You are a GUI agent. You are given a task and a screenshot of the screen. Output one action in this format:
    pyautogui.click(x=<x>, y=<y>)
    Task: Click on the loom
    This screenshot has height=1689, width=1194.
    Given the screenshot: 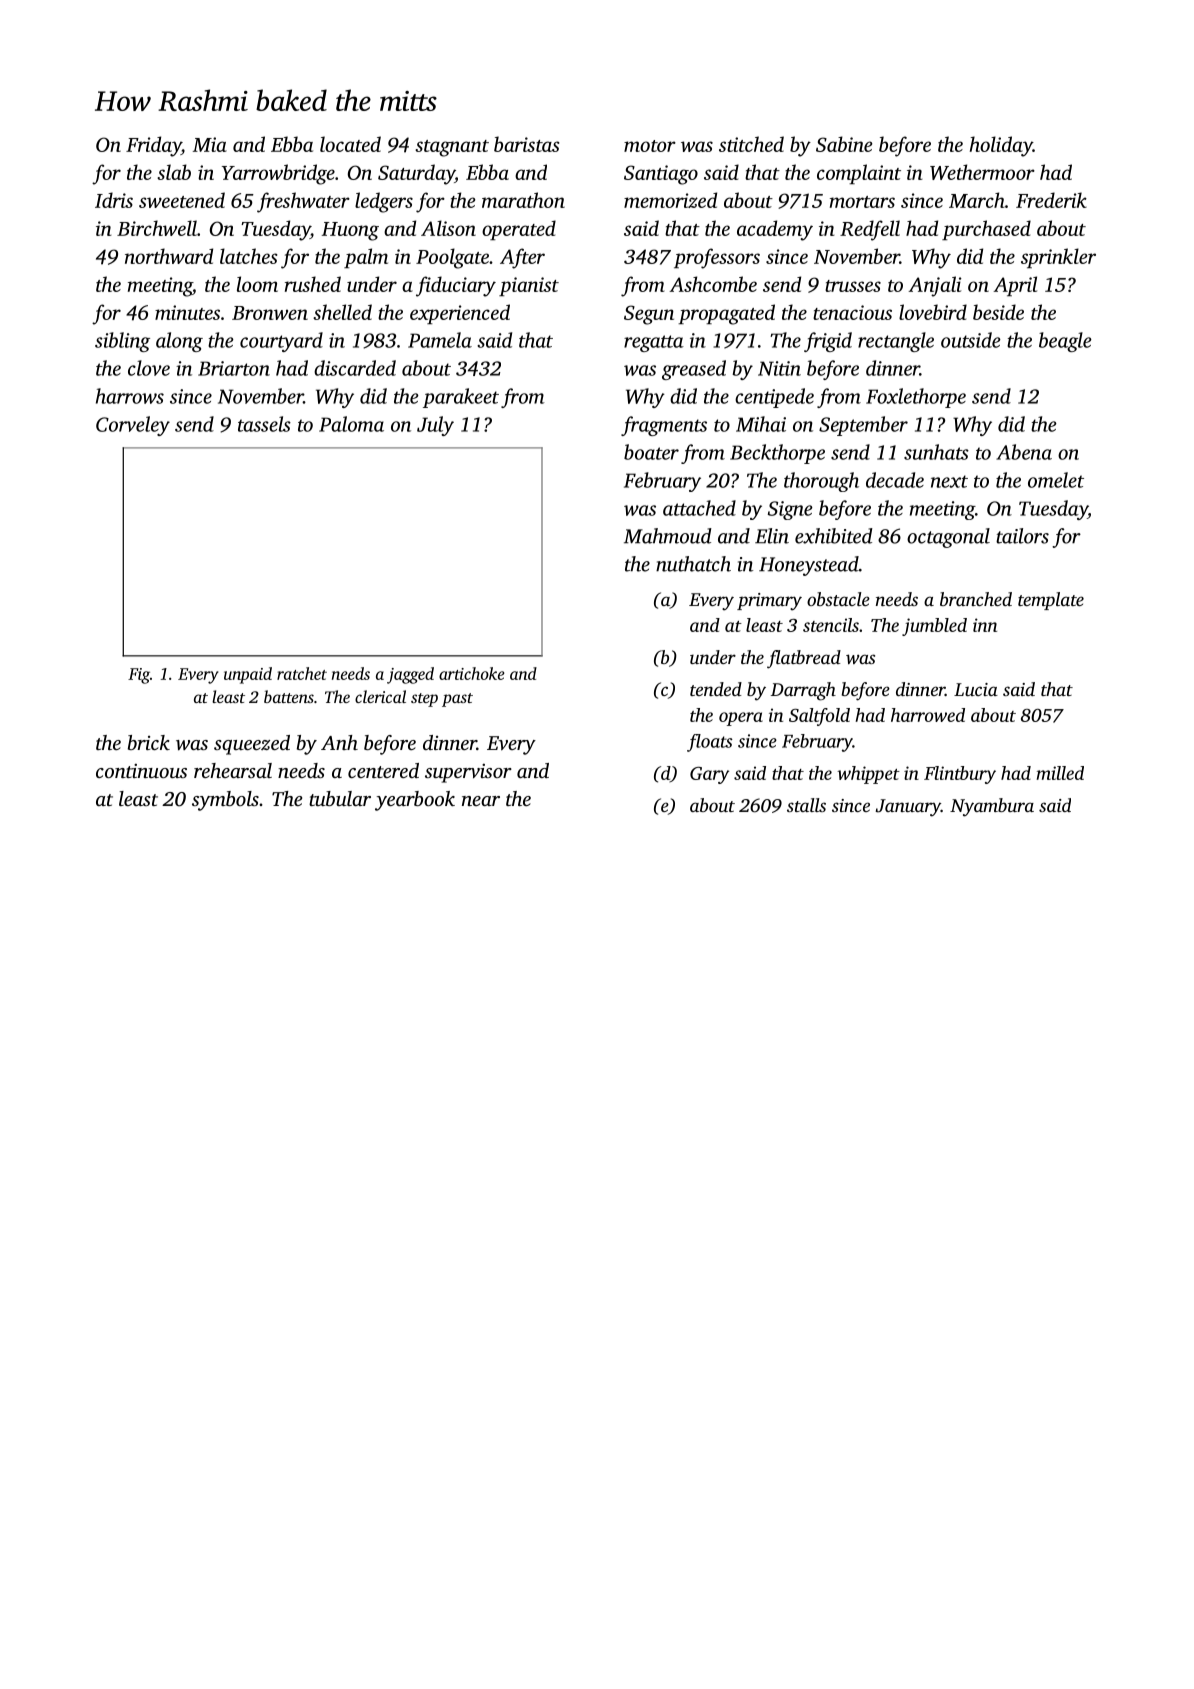 What is the action you would take?
    pyautogui.click(x=257, y=284)
